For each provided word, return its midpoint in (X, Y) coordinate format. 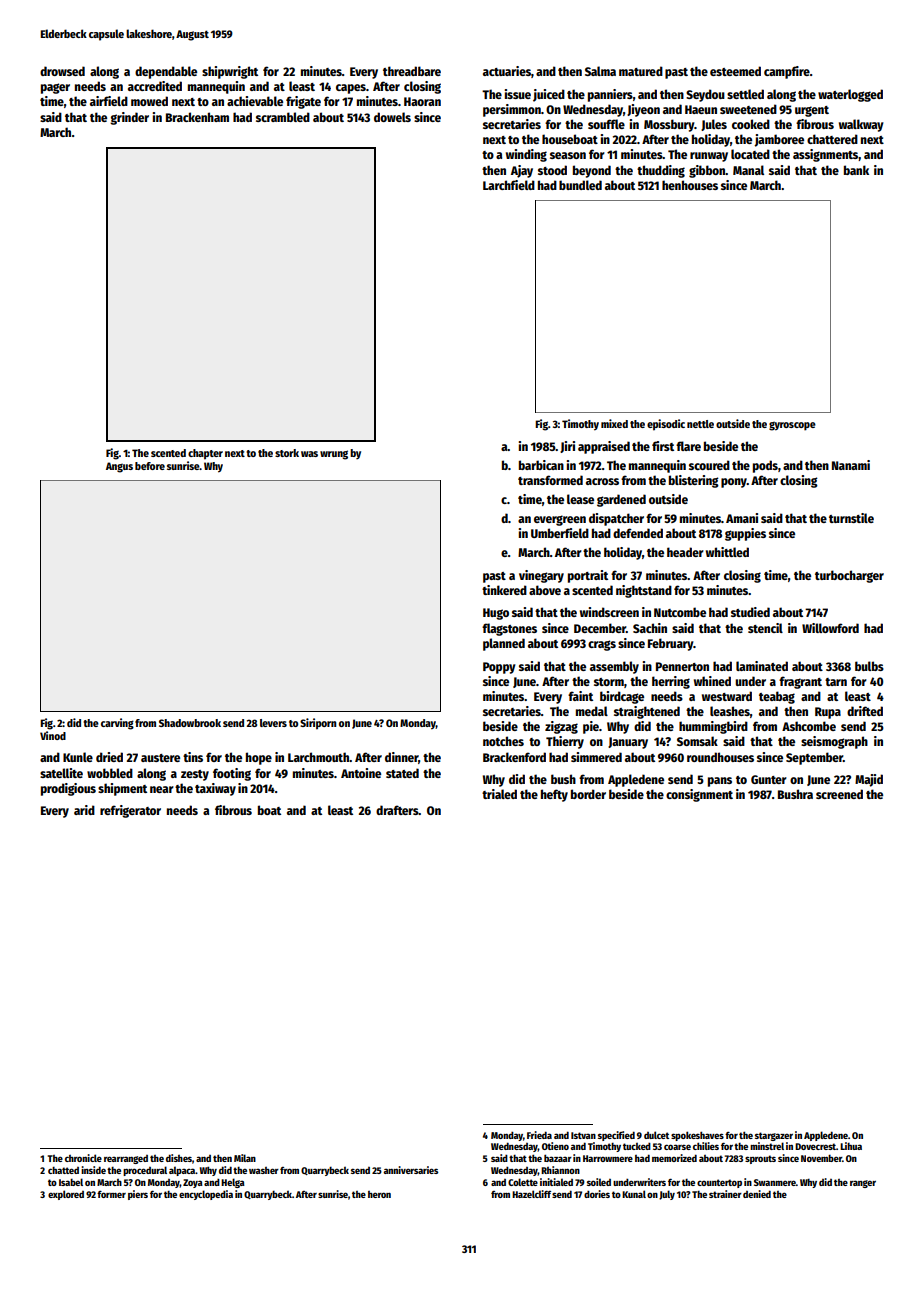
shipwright (230, 72)
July (667, 1195)
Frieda (539, 1135)
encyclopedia (206, 1195)
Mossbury (669, 125)
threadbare (412, 71)
